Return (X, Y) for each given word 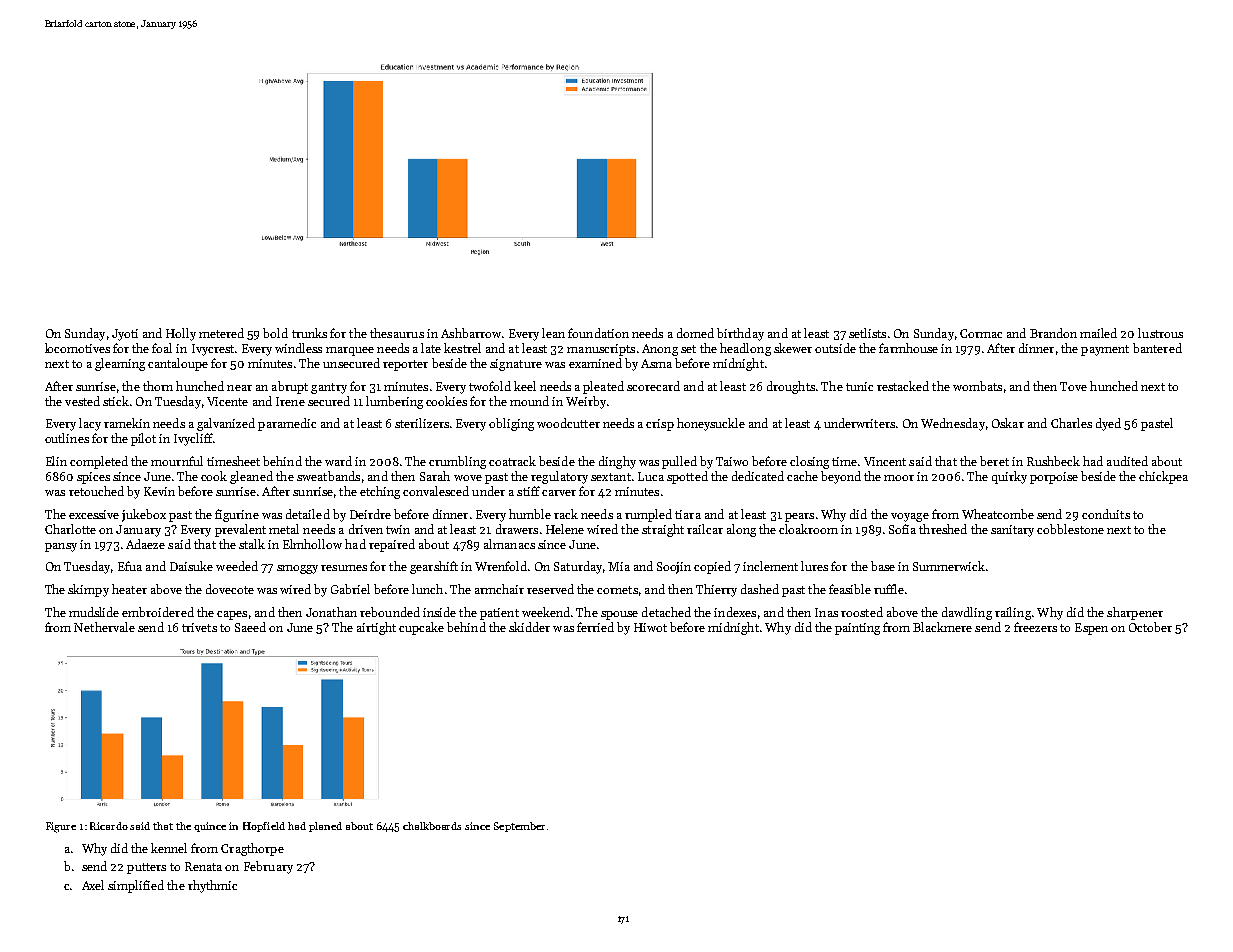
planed (325, 827)
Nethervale (104, 627)
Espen (1091, 629)
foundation (598, 333)
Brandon (1053, 333)
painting (857, 629)
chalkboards (432, 826)
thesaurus (397, 333)
